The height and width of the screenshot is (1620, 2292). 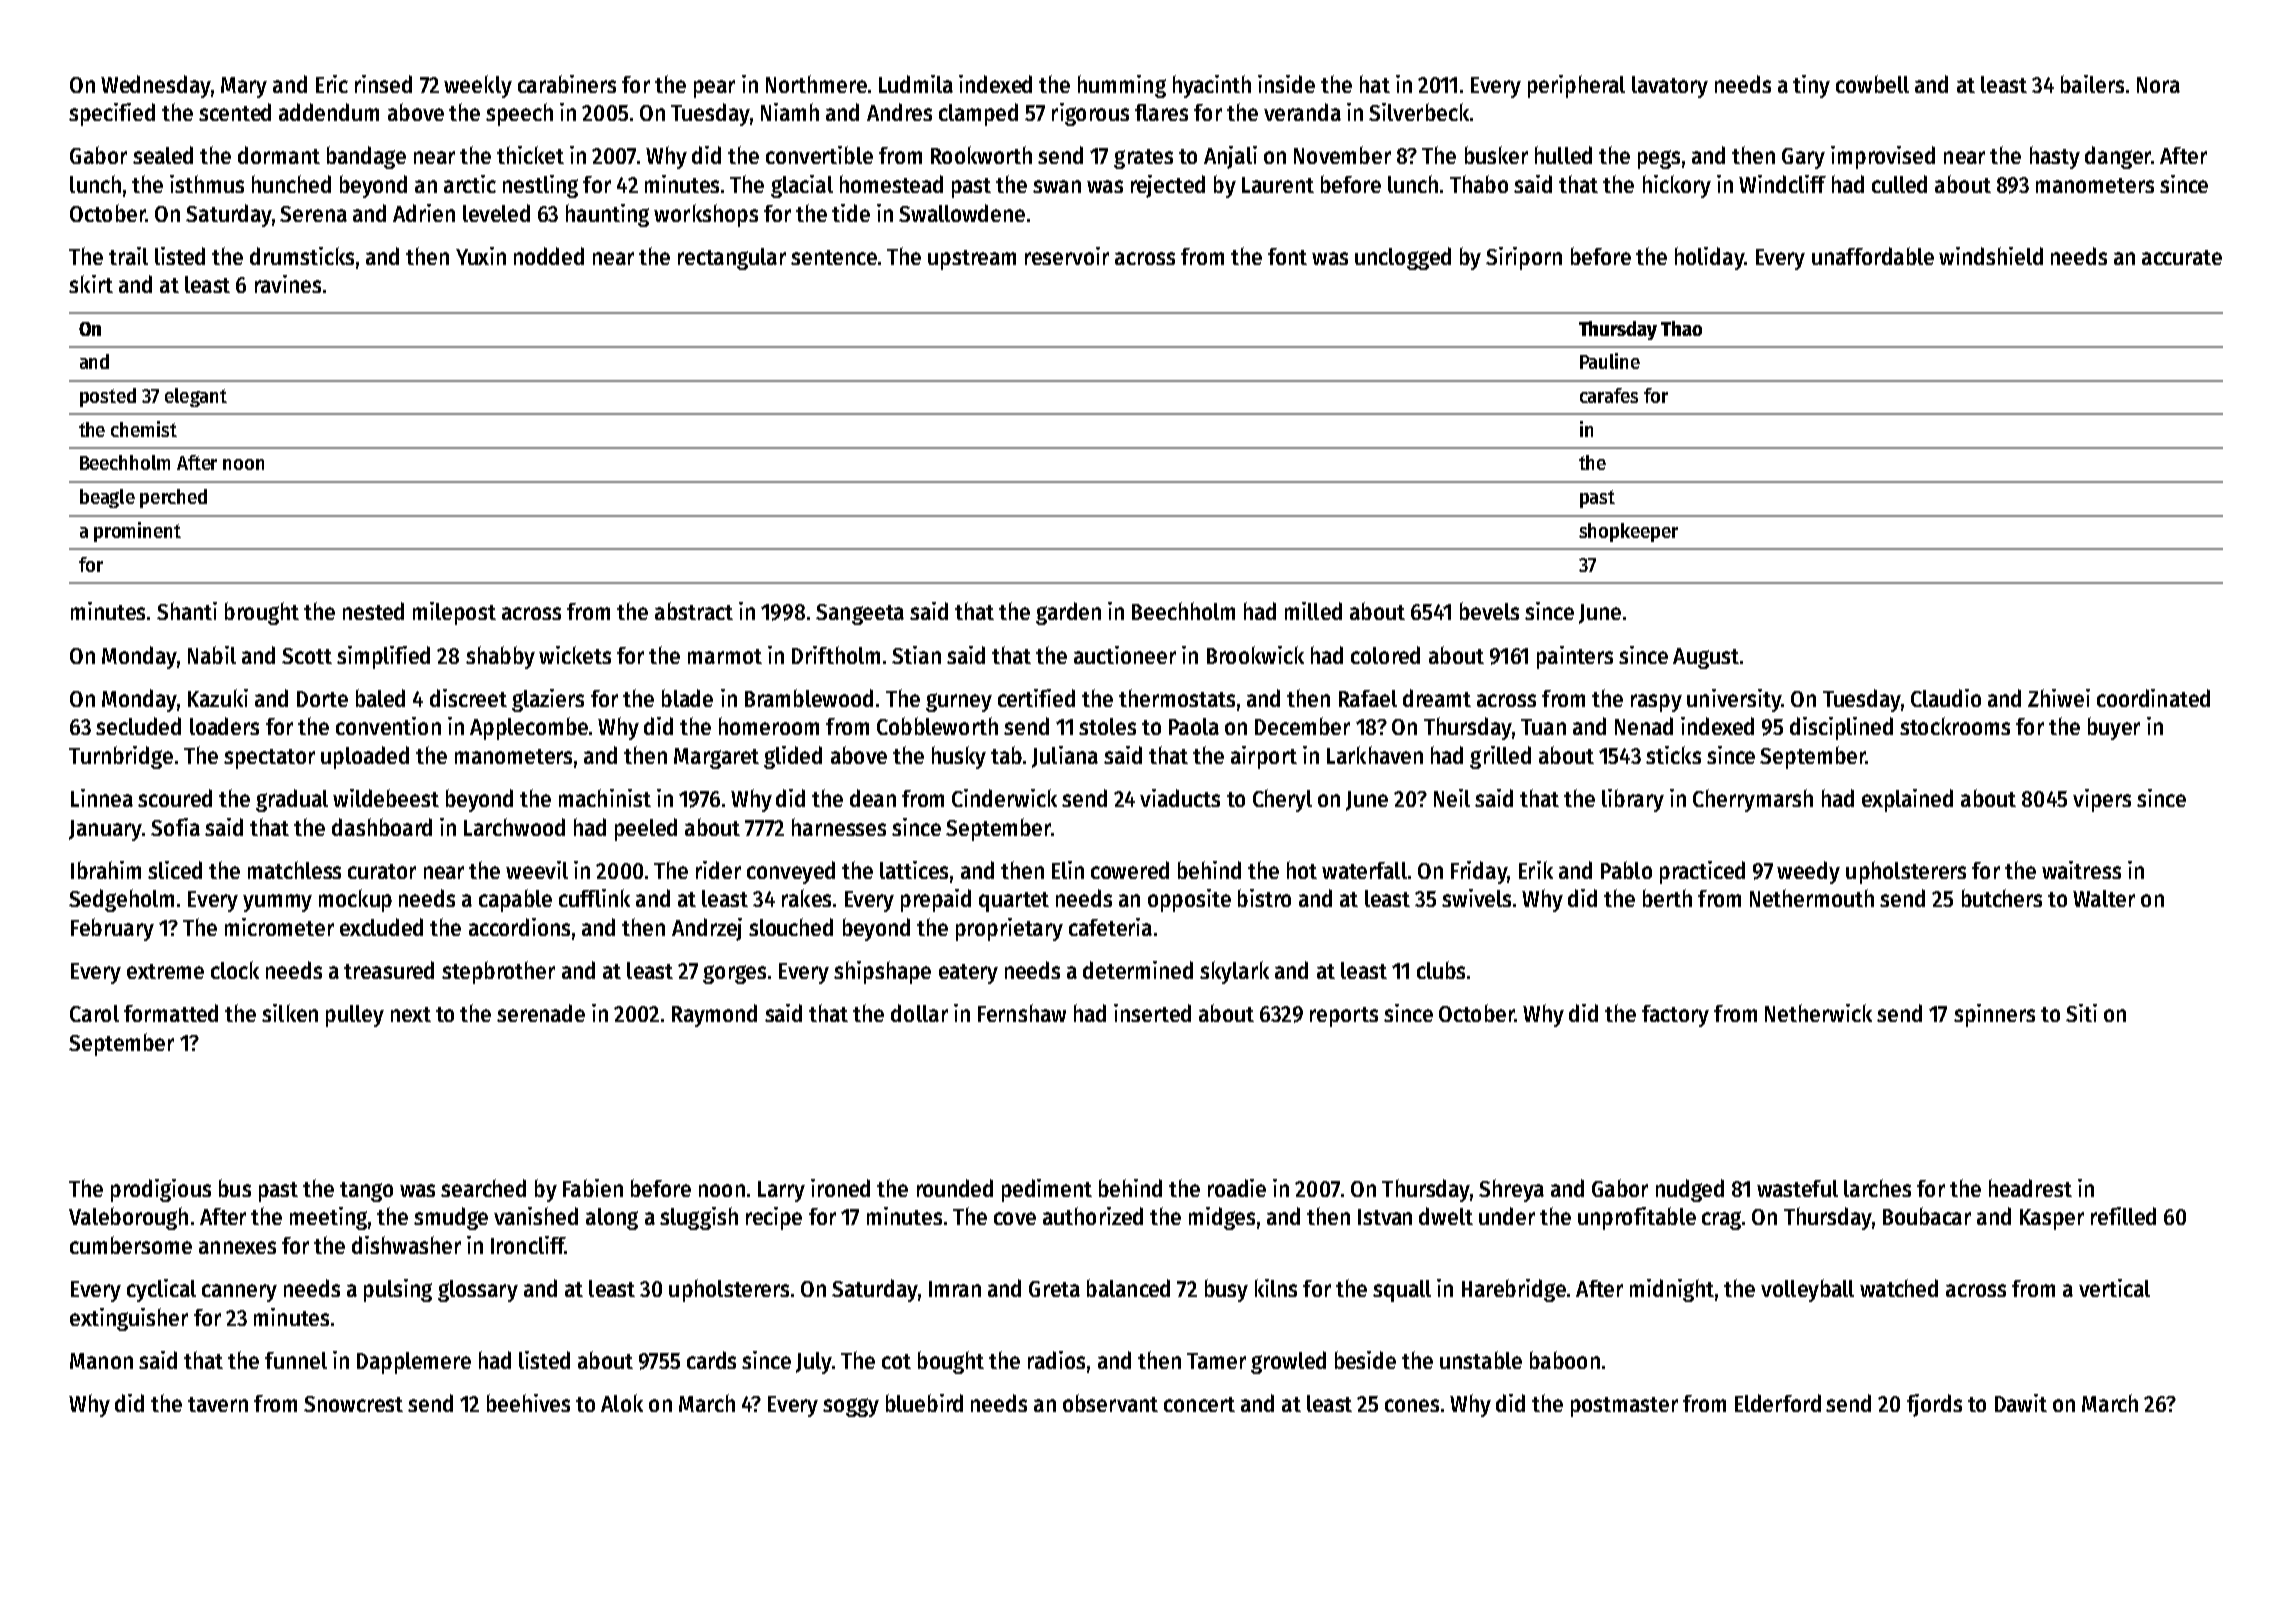 I want to click on peripheral, so click(x=1576, y=86).
